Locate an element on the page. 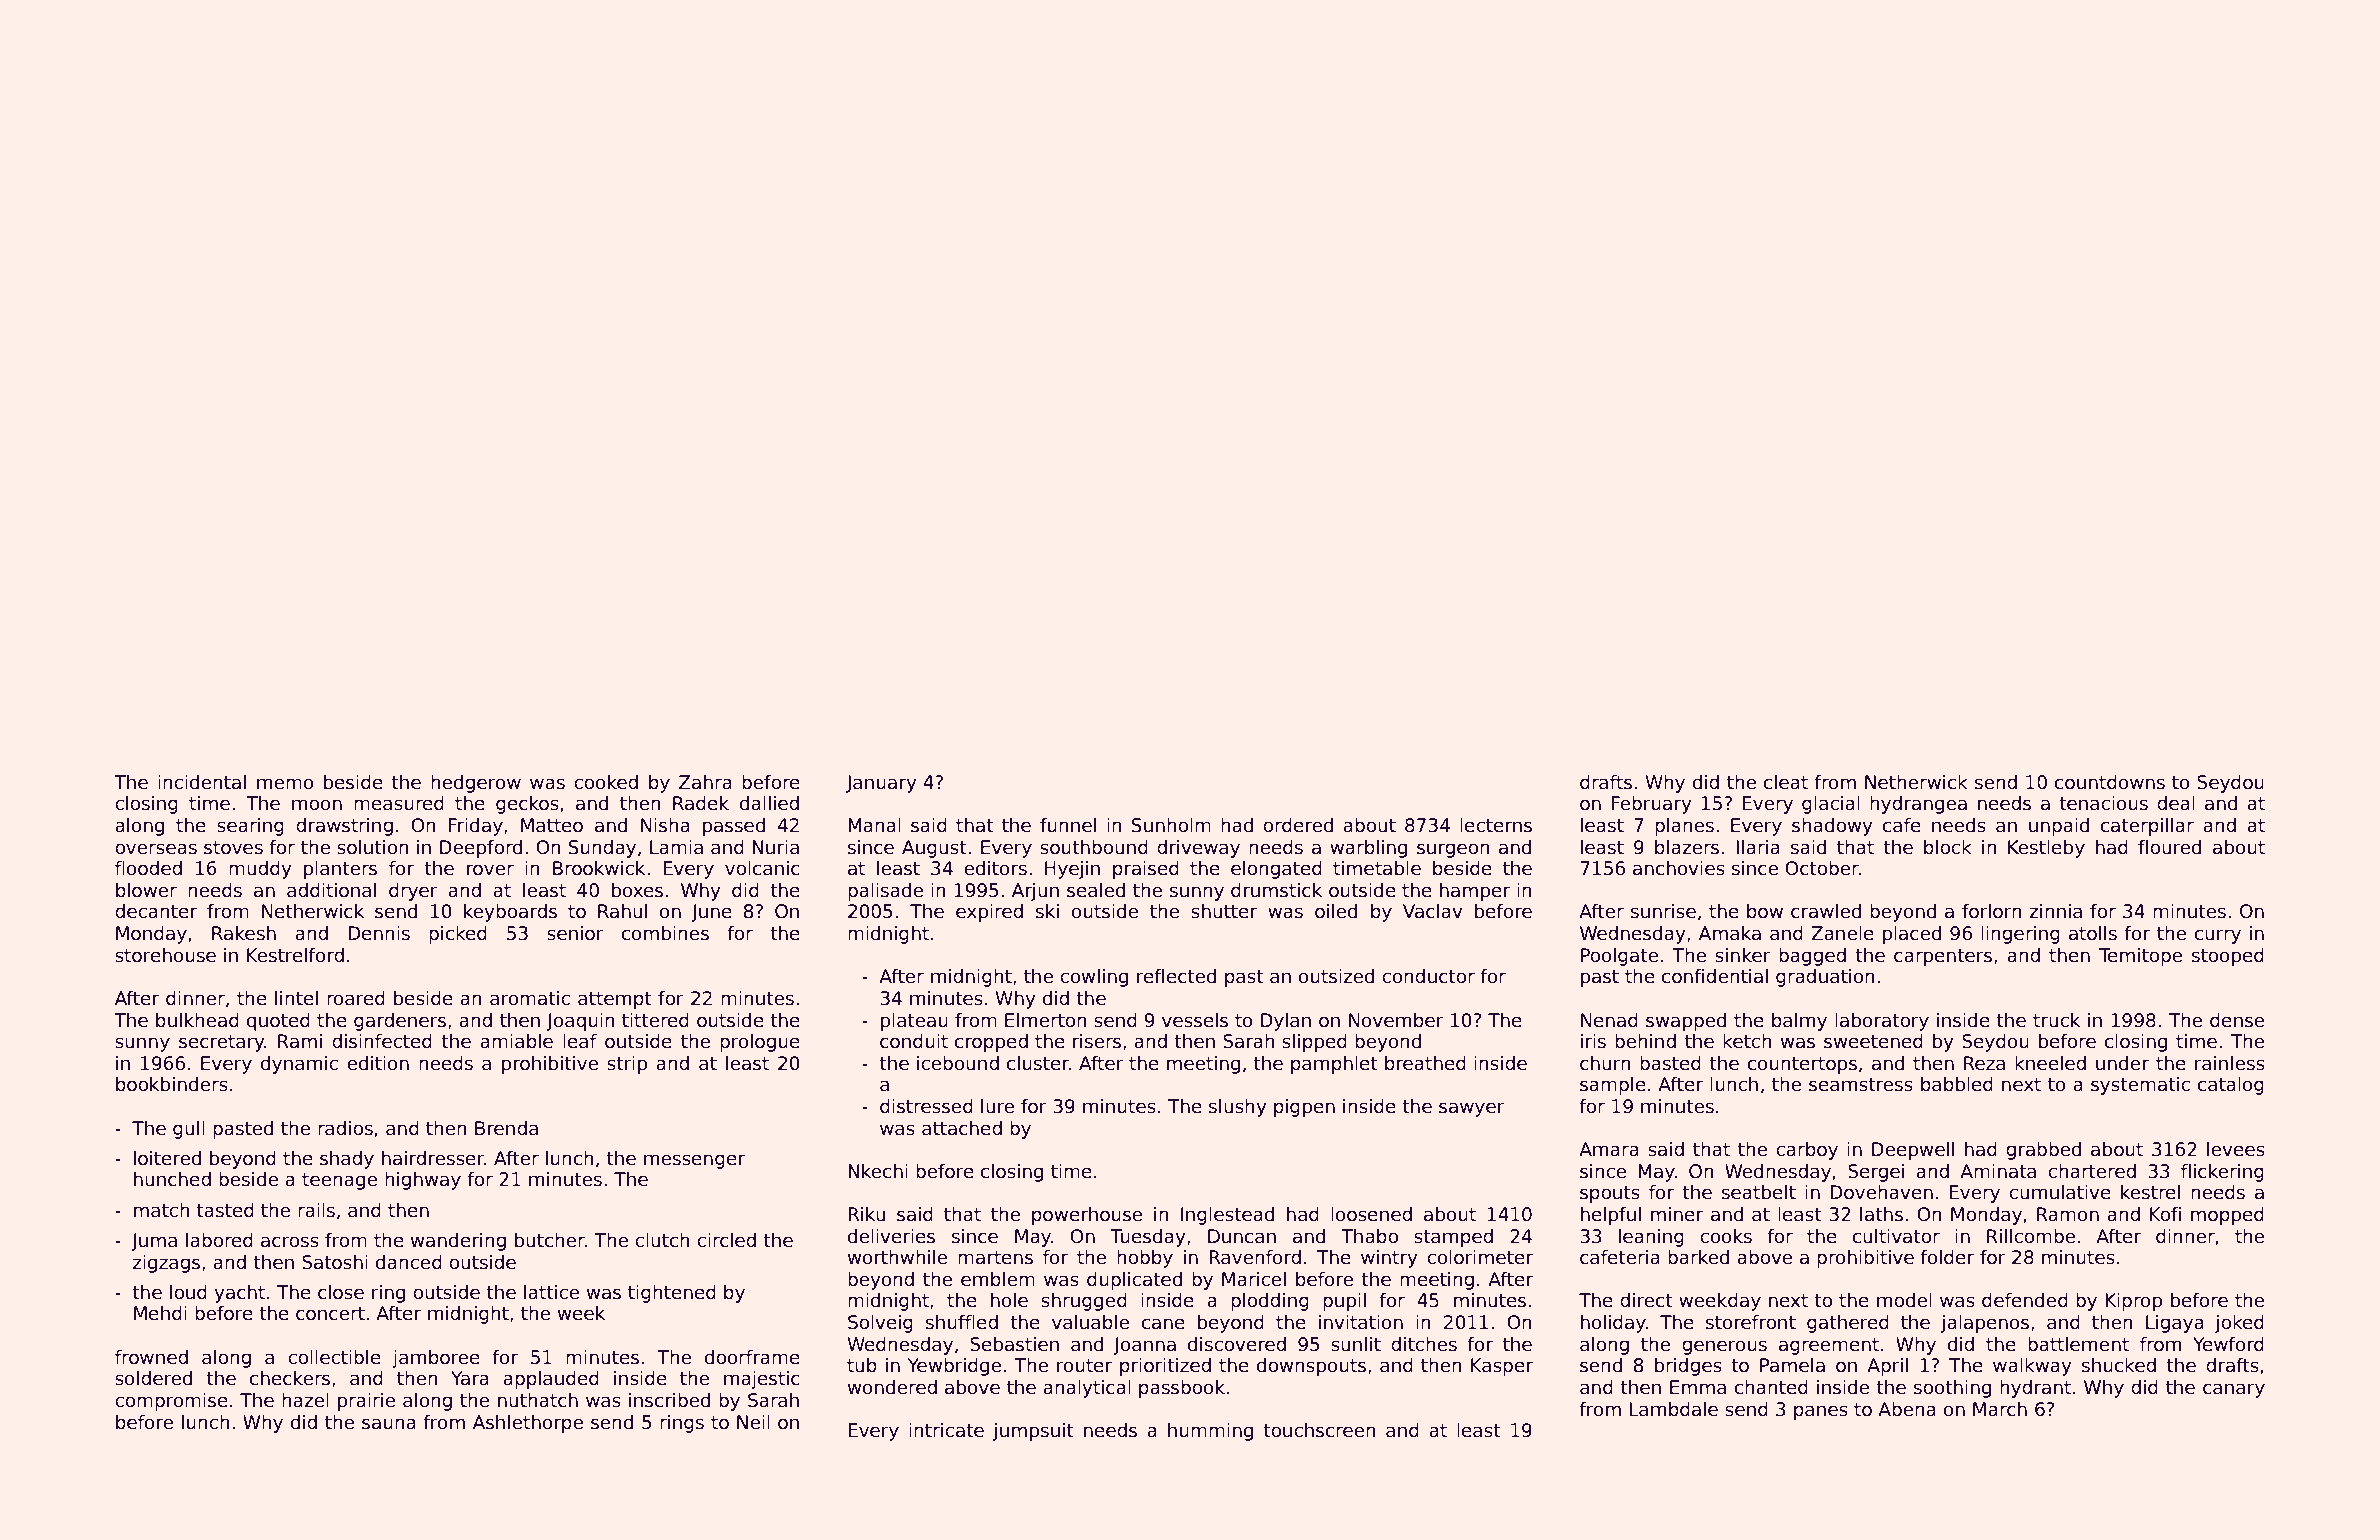 This document has width=2380, height=1540. strip is located at coordinates (627, 1065).
